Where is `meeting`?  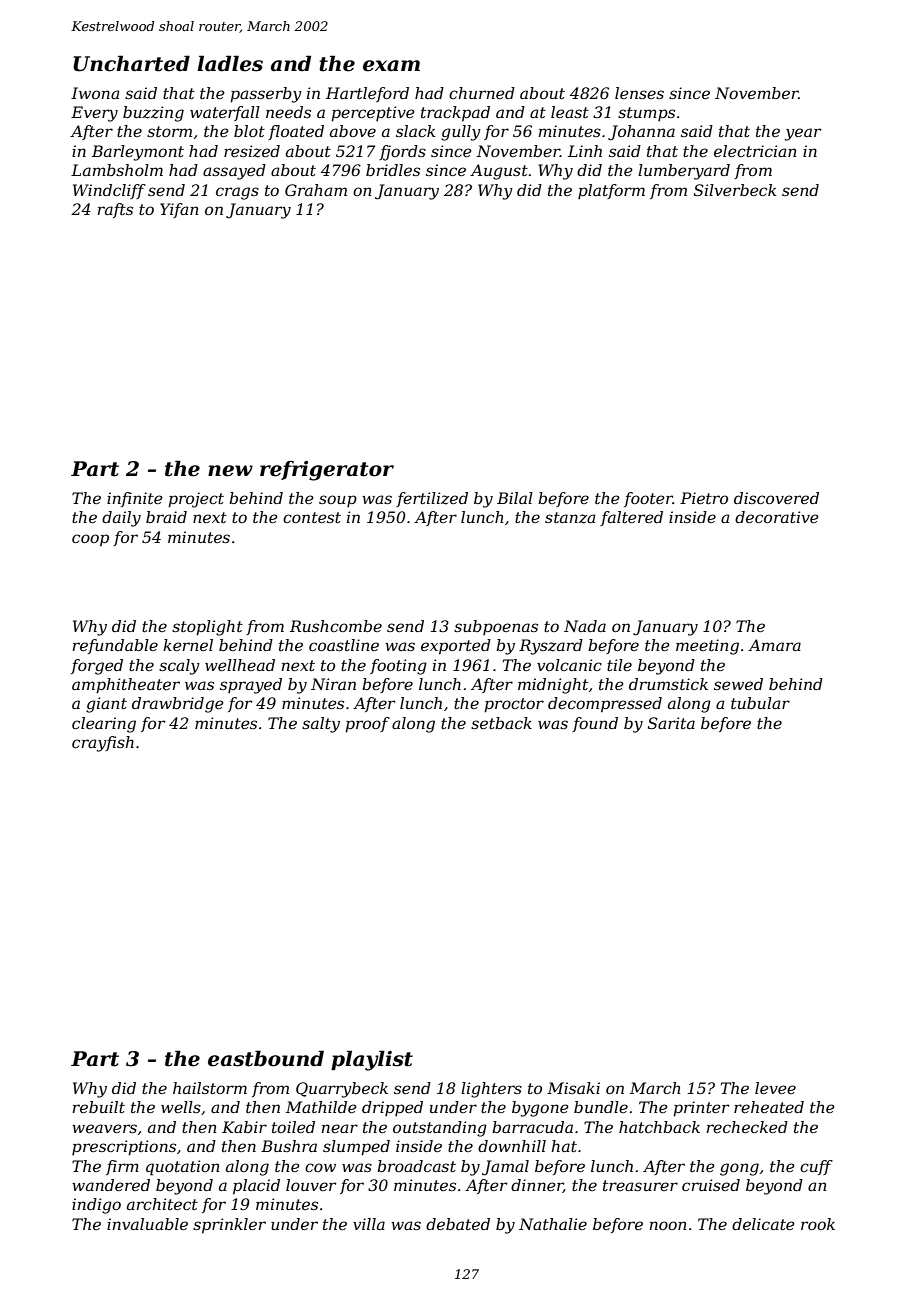 meeting is located at coordinates (707, 647).
